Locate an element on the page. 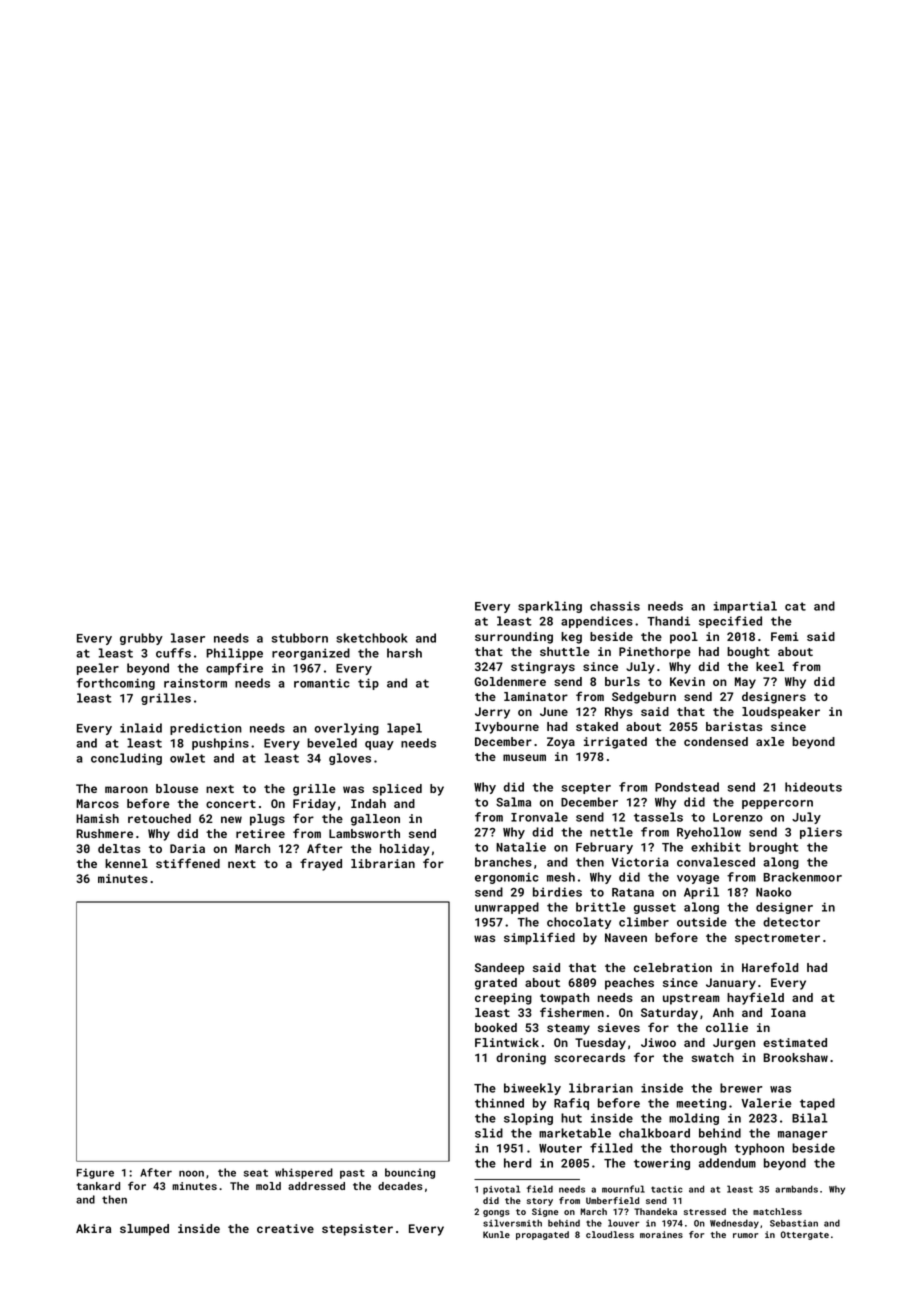 The width and height of the document is (924, 1308). laser is located at coordinates (188, 638).
